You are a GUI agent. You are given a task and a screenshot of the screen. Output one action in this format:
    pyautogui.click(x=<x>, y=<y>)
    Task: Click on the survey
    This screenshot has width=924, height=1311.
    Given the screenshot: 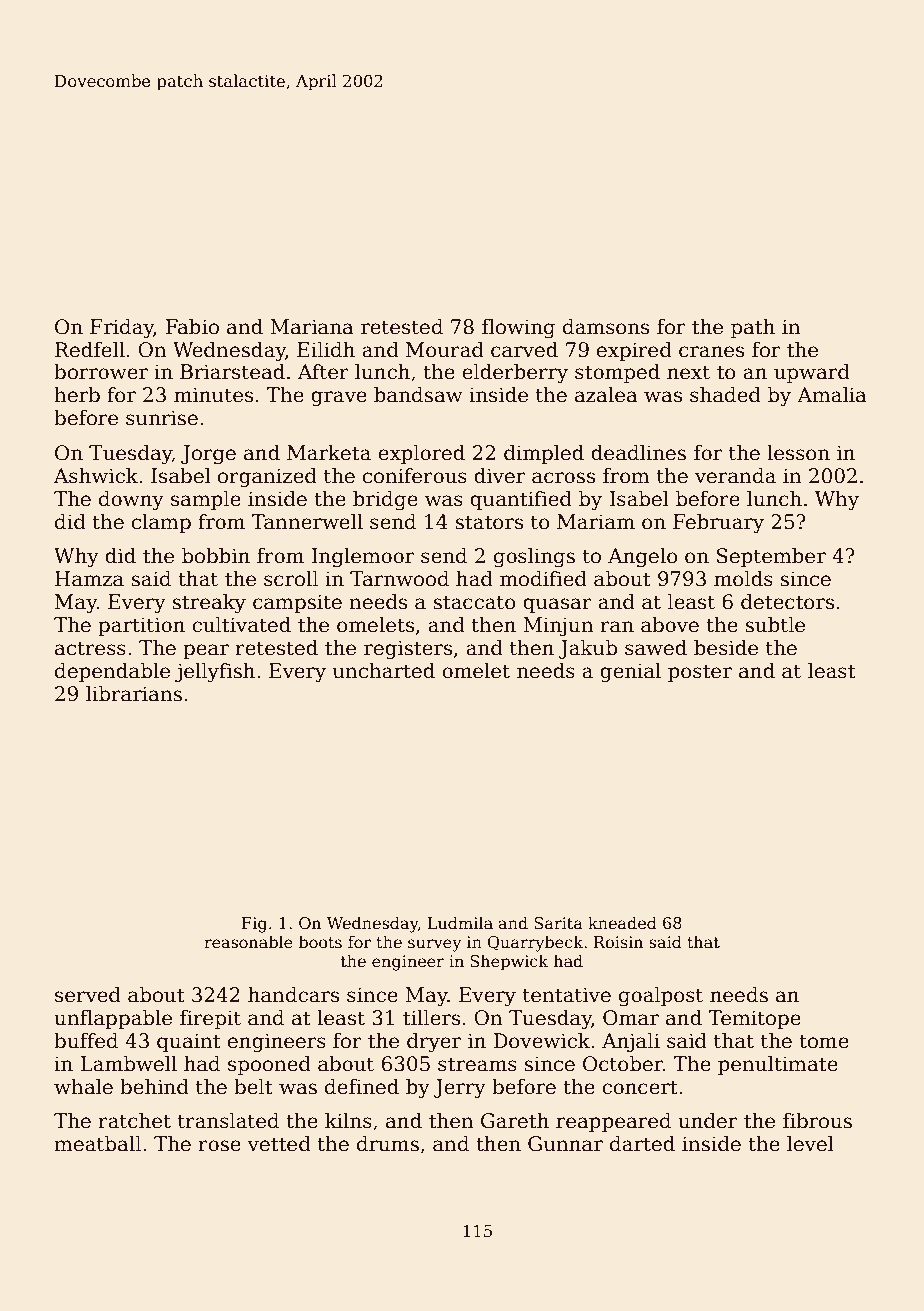 What is the action you would take?
    pyautogui.click(x=434, y=945)
